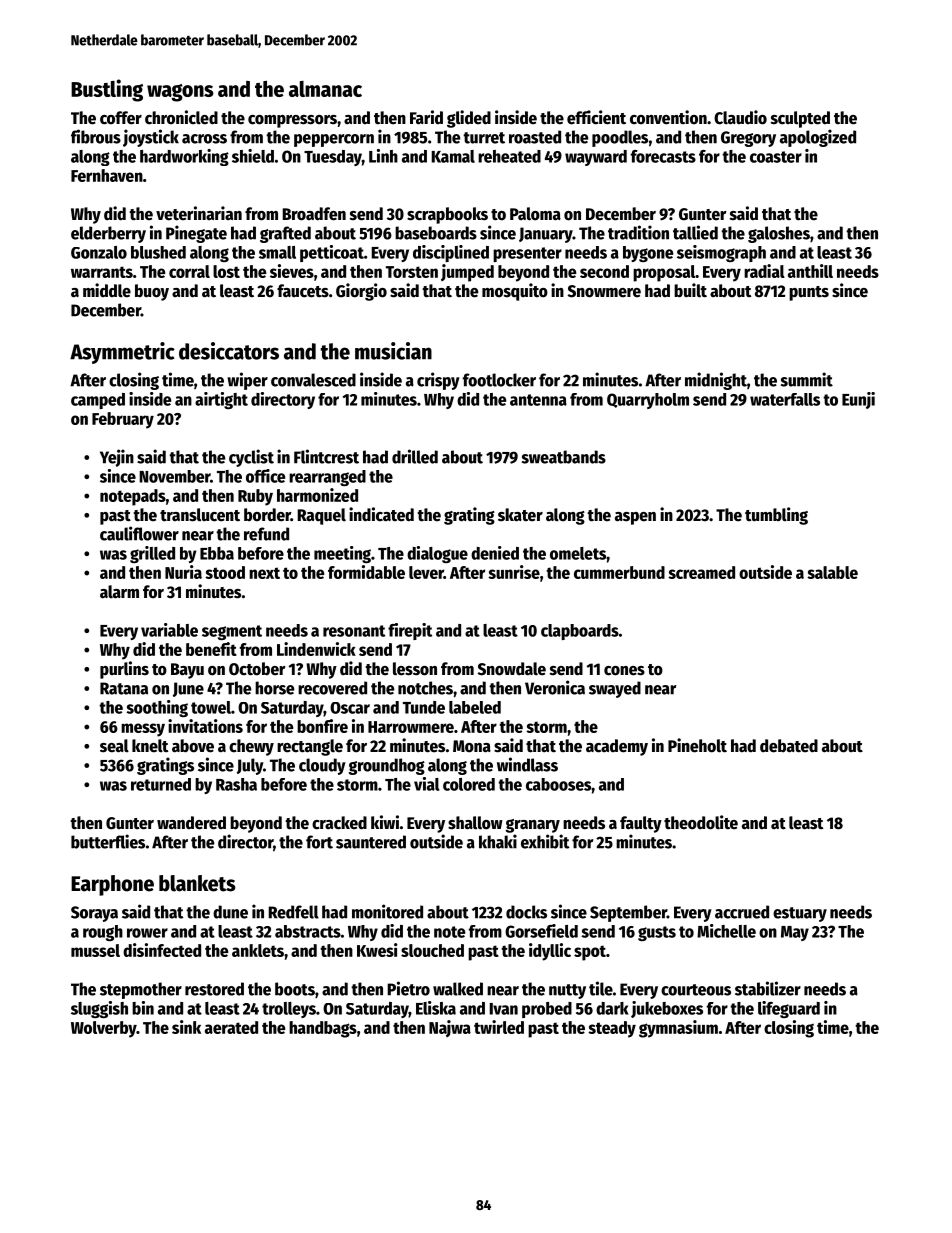  I want to click on efficient, so click(596, 117).
